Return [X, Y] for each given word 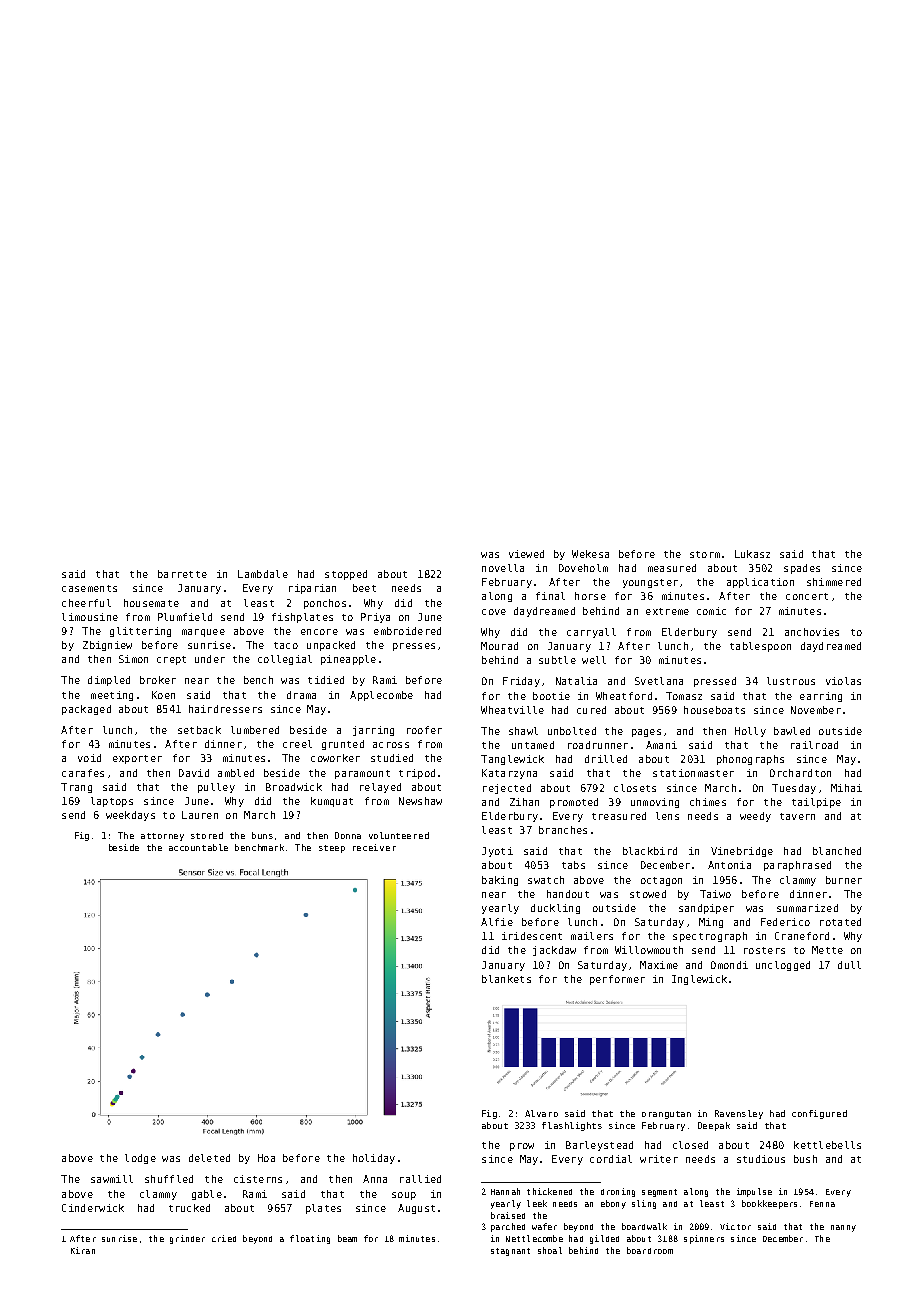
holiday [374, 1159]
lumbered [255, 730]
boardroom [650, 1250]
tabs [573, 865]
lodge [140, 1159]
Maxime [659, 965]
